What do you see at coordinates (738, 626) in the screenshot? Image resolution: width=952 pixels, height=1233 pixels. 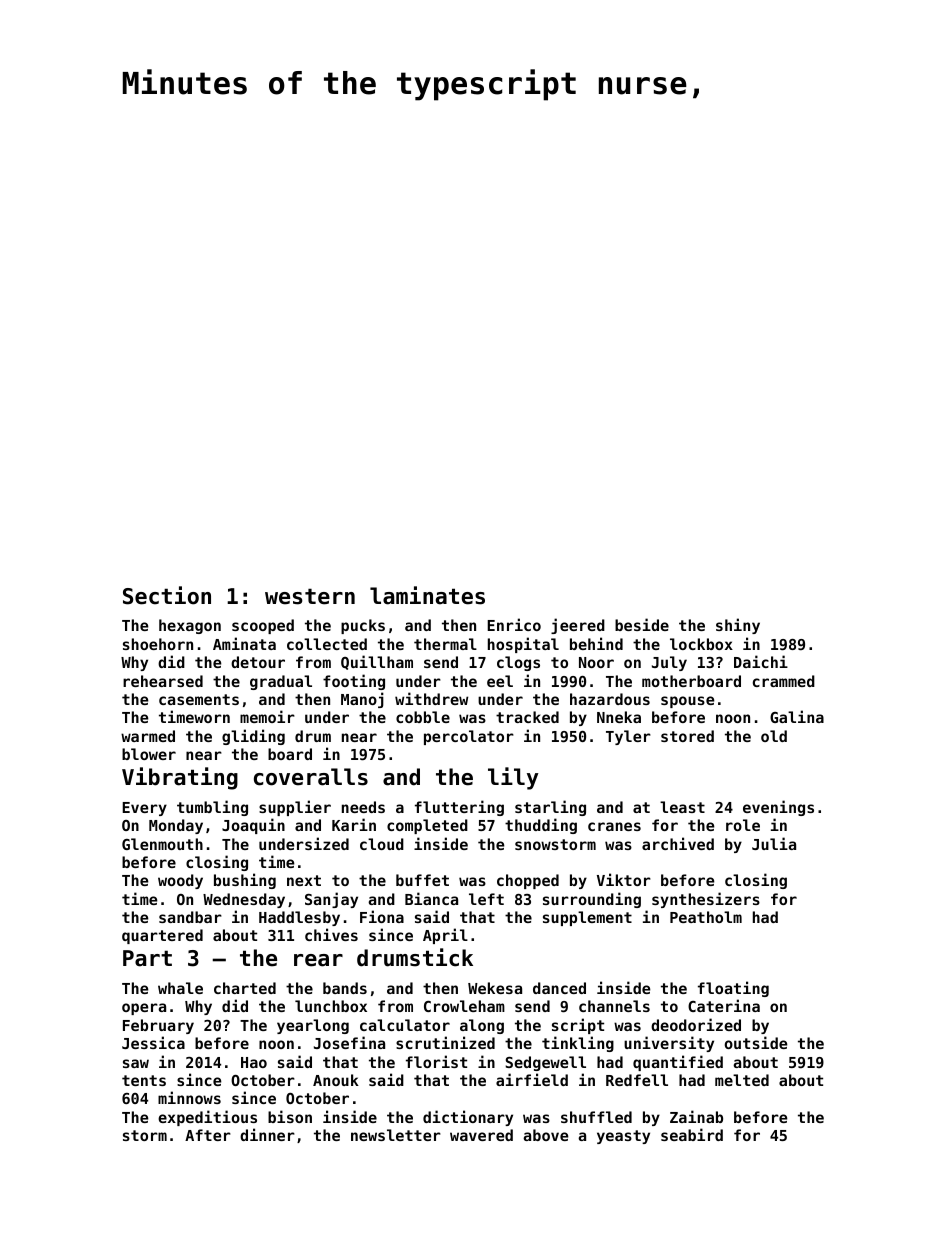 I see `shiny` at bounding box center [738, 626].
